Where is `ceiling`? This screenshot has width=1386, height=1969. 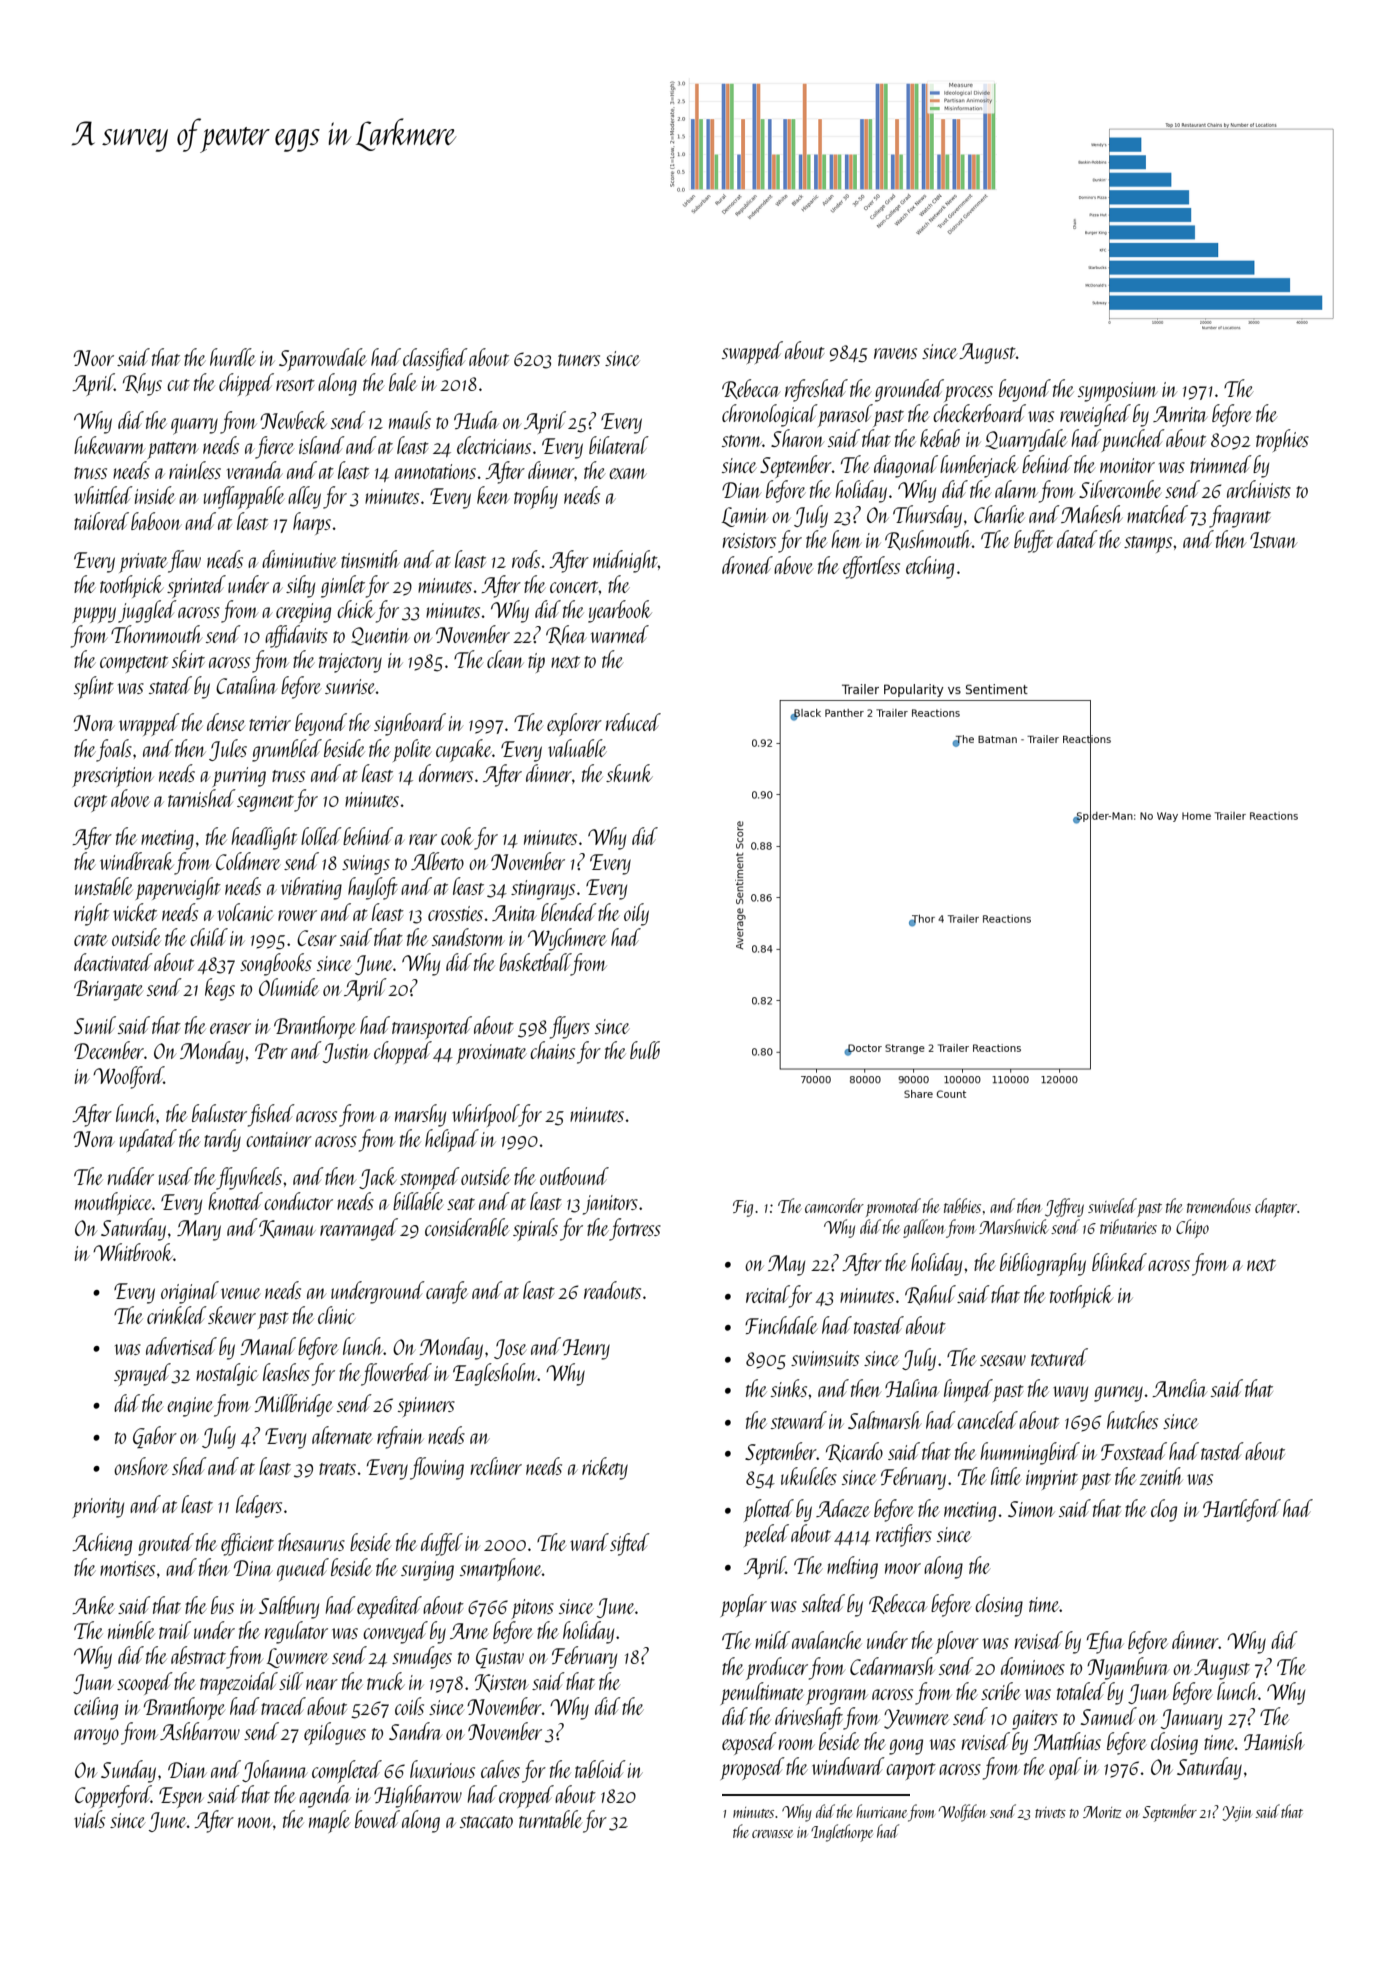
ceiling is located at coordinates (96, 1708).
